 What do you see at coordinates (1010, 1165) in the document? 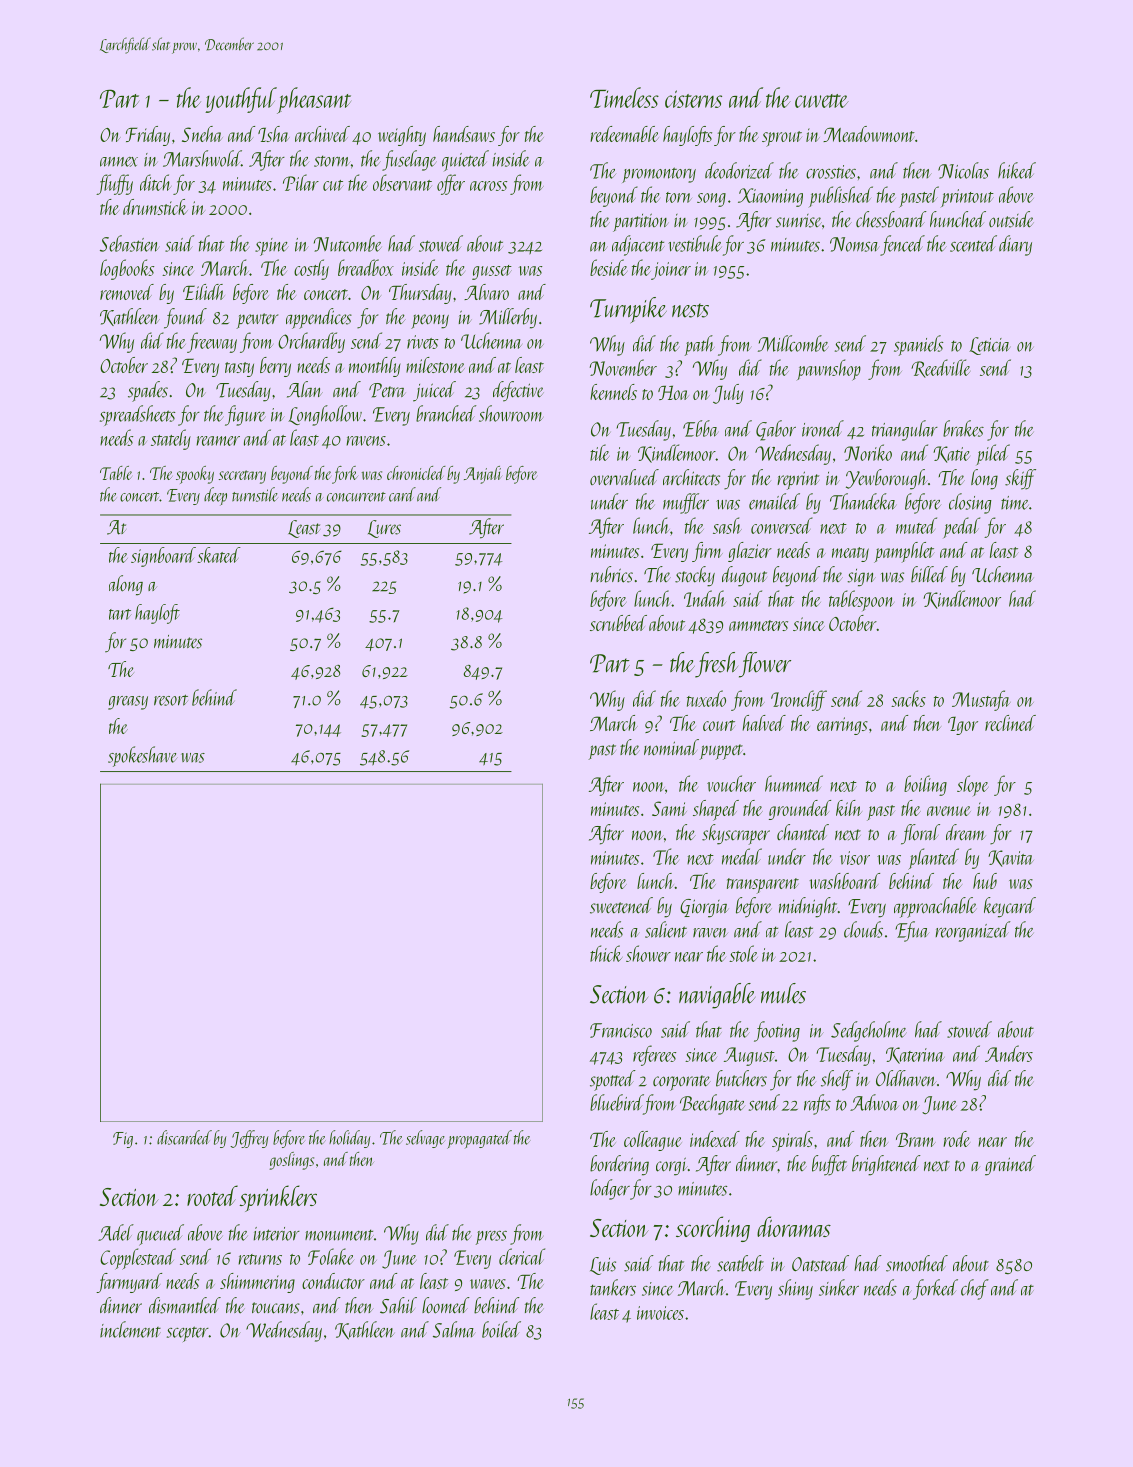
I see `grained` at bounding box center [1010, 1165].
